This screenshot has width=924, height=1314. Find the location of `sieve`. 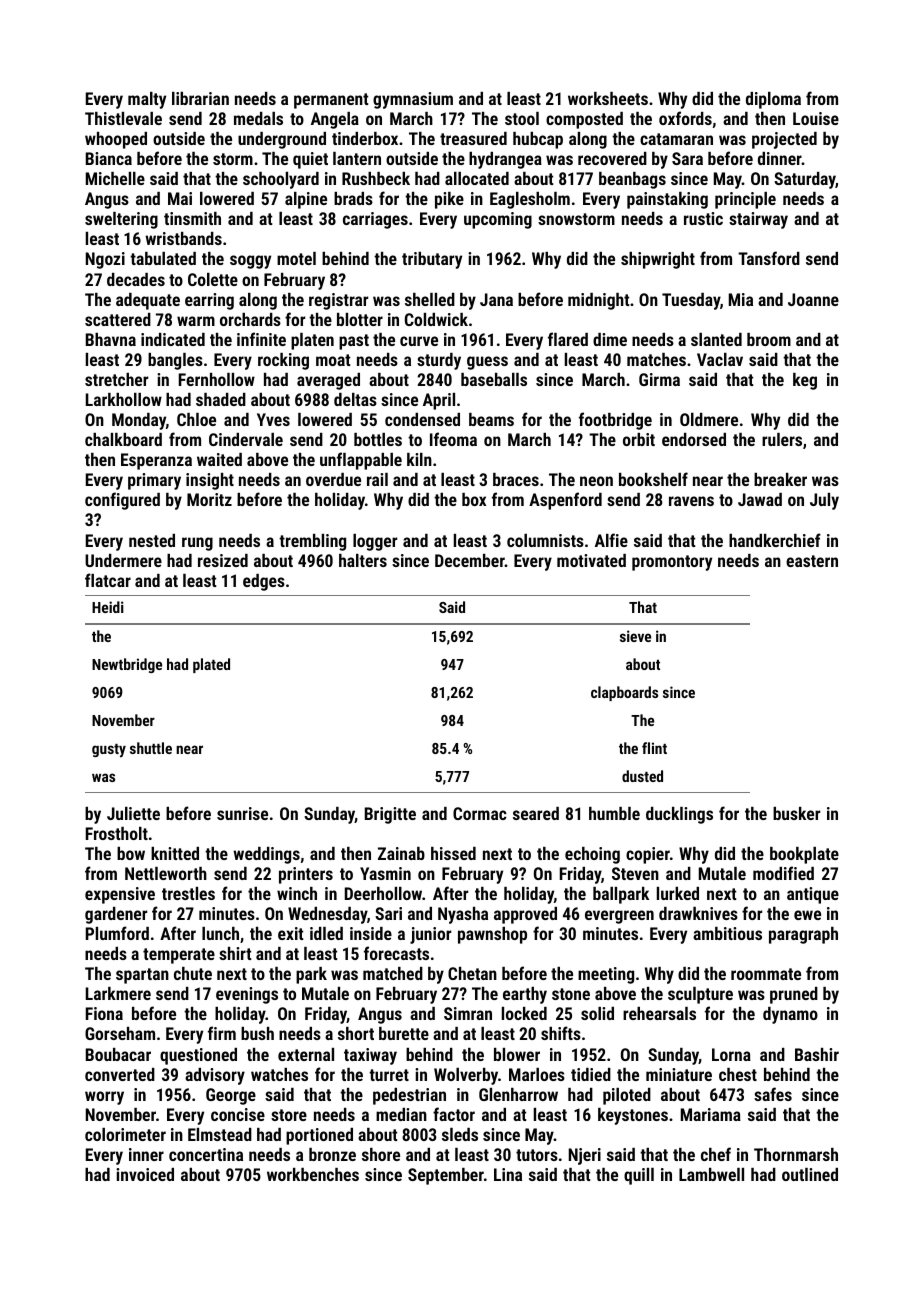

sieve is located at coordinates (635, 636).
